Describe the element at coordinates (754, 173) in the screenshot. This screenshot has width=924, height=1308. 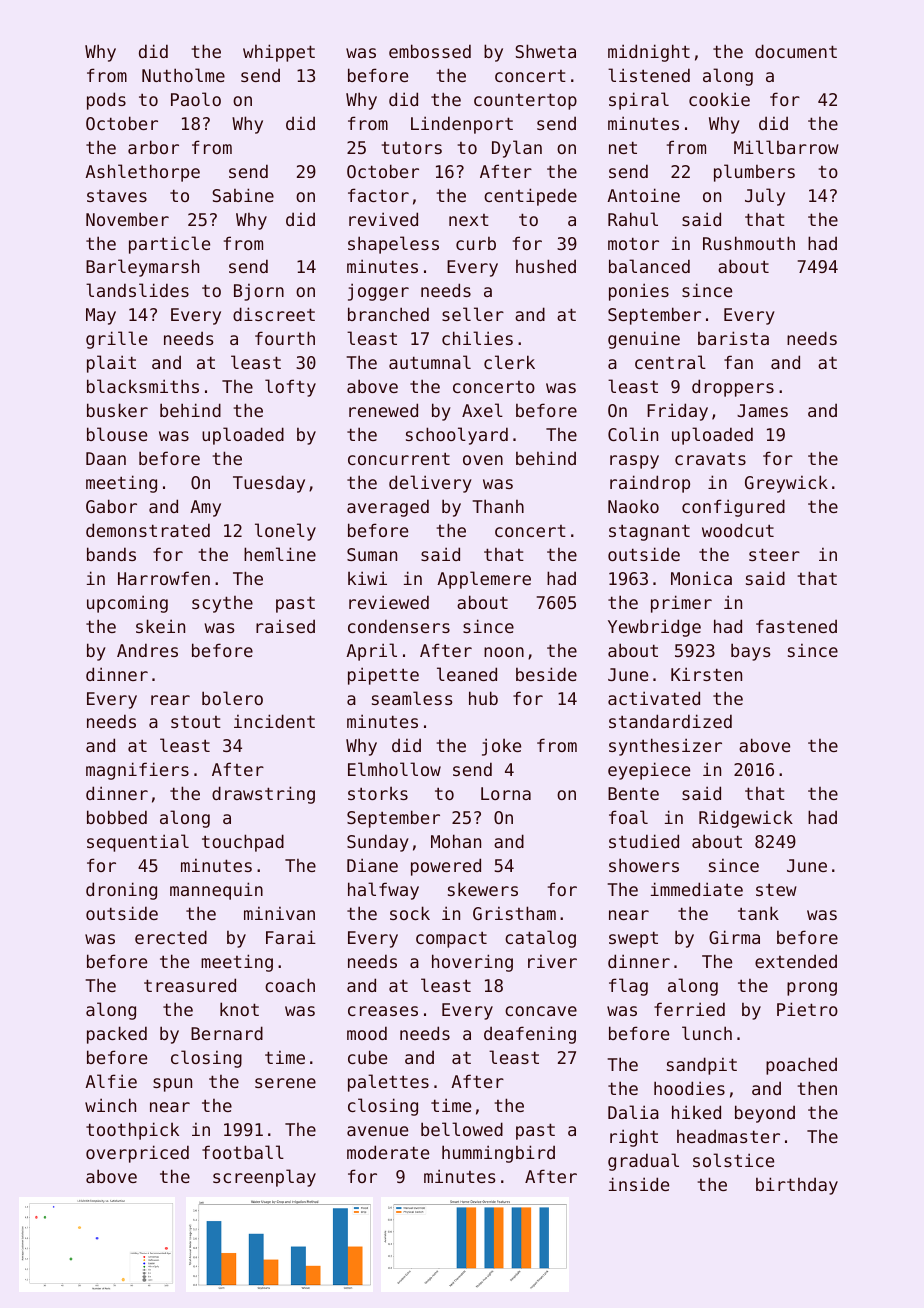
I see `plumbers` at that location.
